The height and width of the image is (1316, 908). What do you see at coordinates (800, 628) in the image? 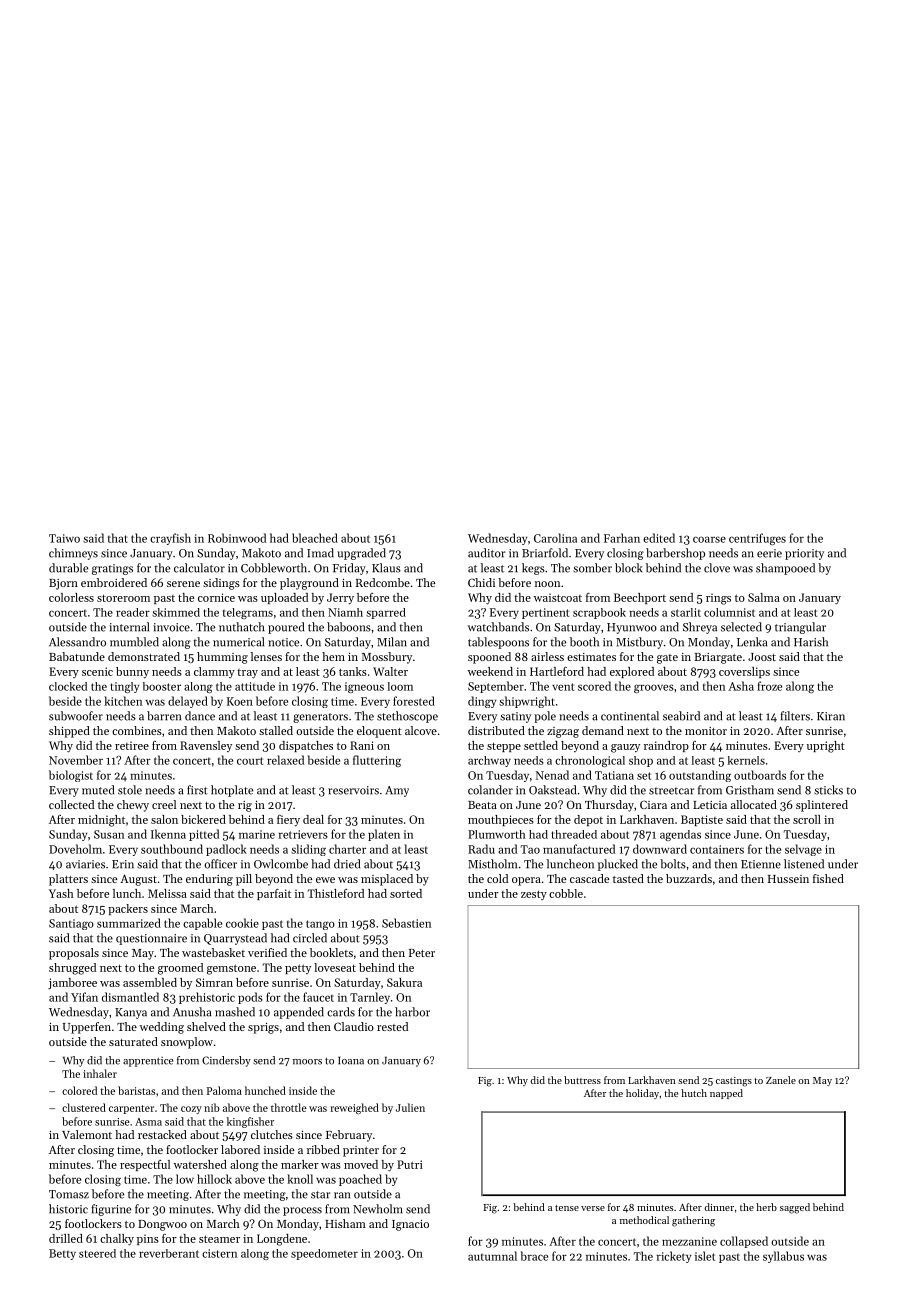
I see `triangular` at bounding box center [800, 628].
